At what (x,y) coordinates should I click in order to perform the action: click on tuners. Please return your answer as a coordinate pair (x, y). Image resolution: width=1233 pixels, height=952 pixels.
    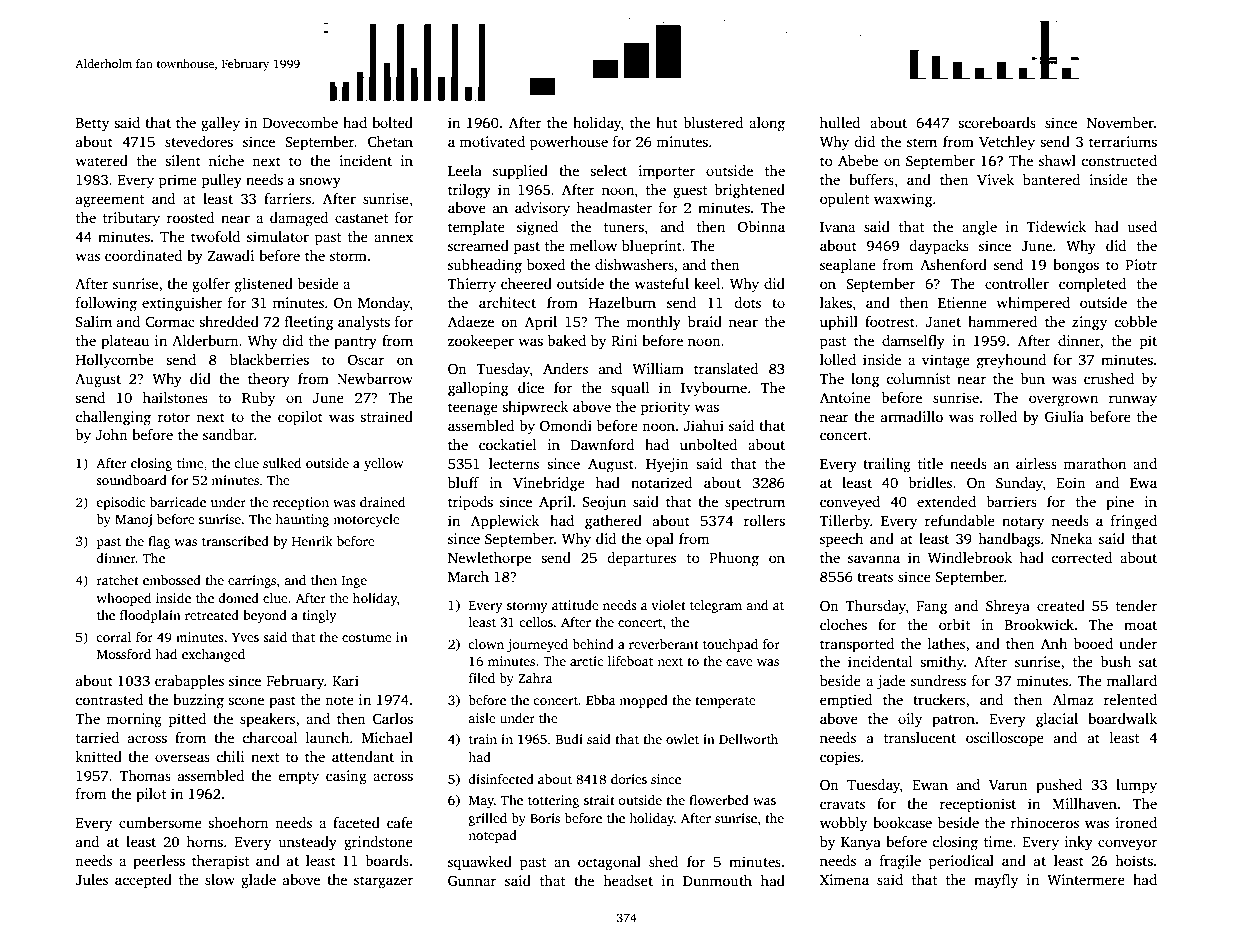
    Looking at the image, I should click on (624, 227).
